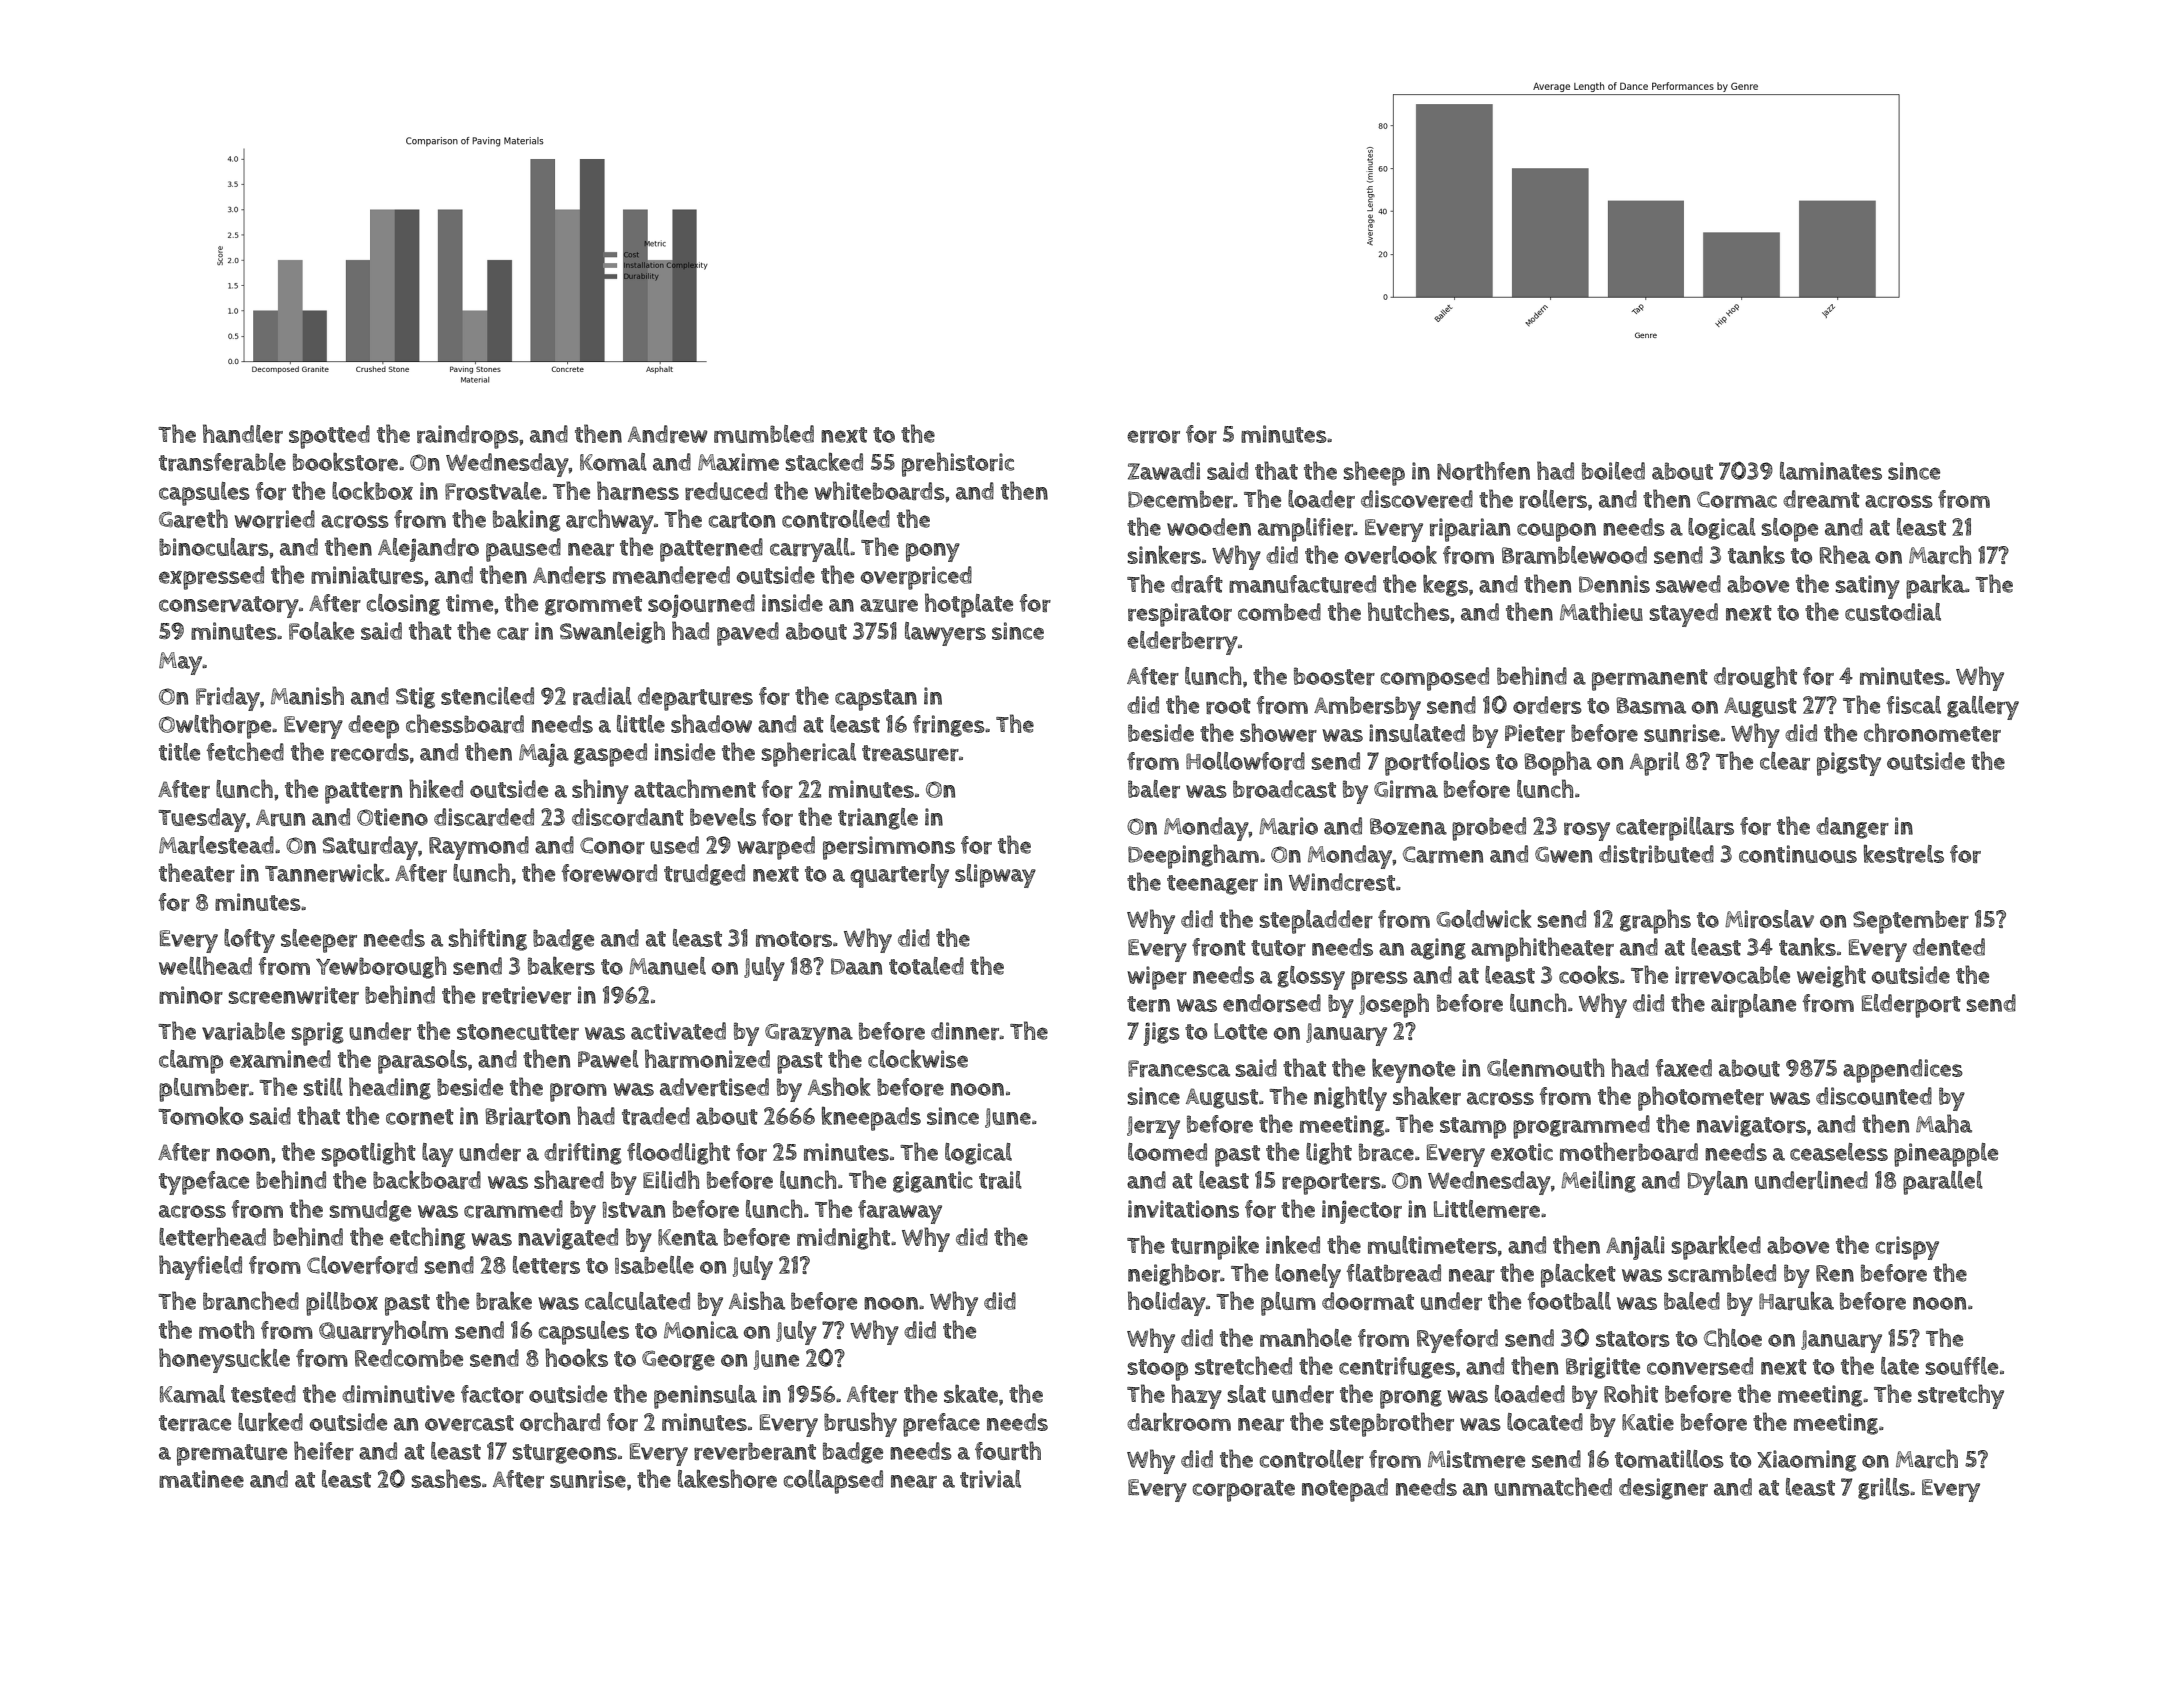 The height and width of the screenshot is (1683, 2178). I want to click on Swanleigh, so click(612, 632).
